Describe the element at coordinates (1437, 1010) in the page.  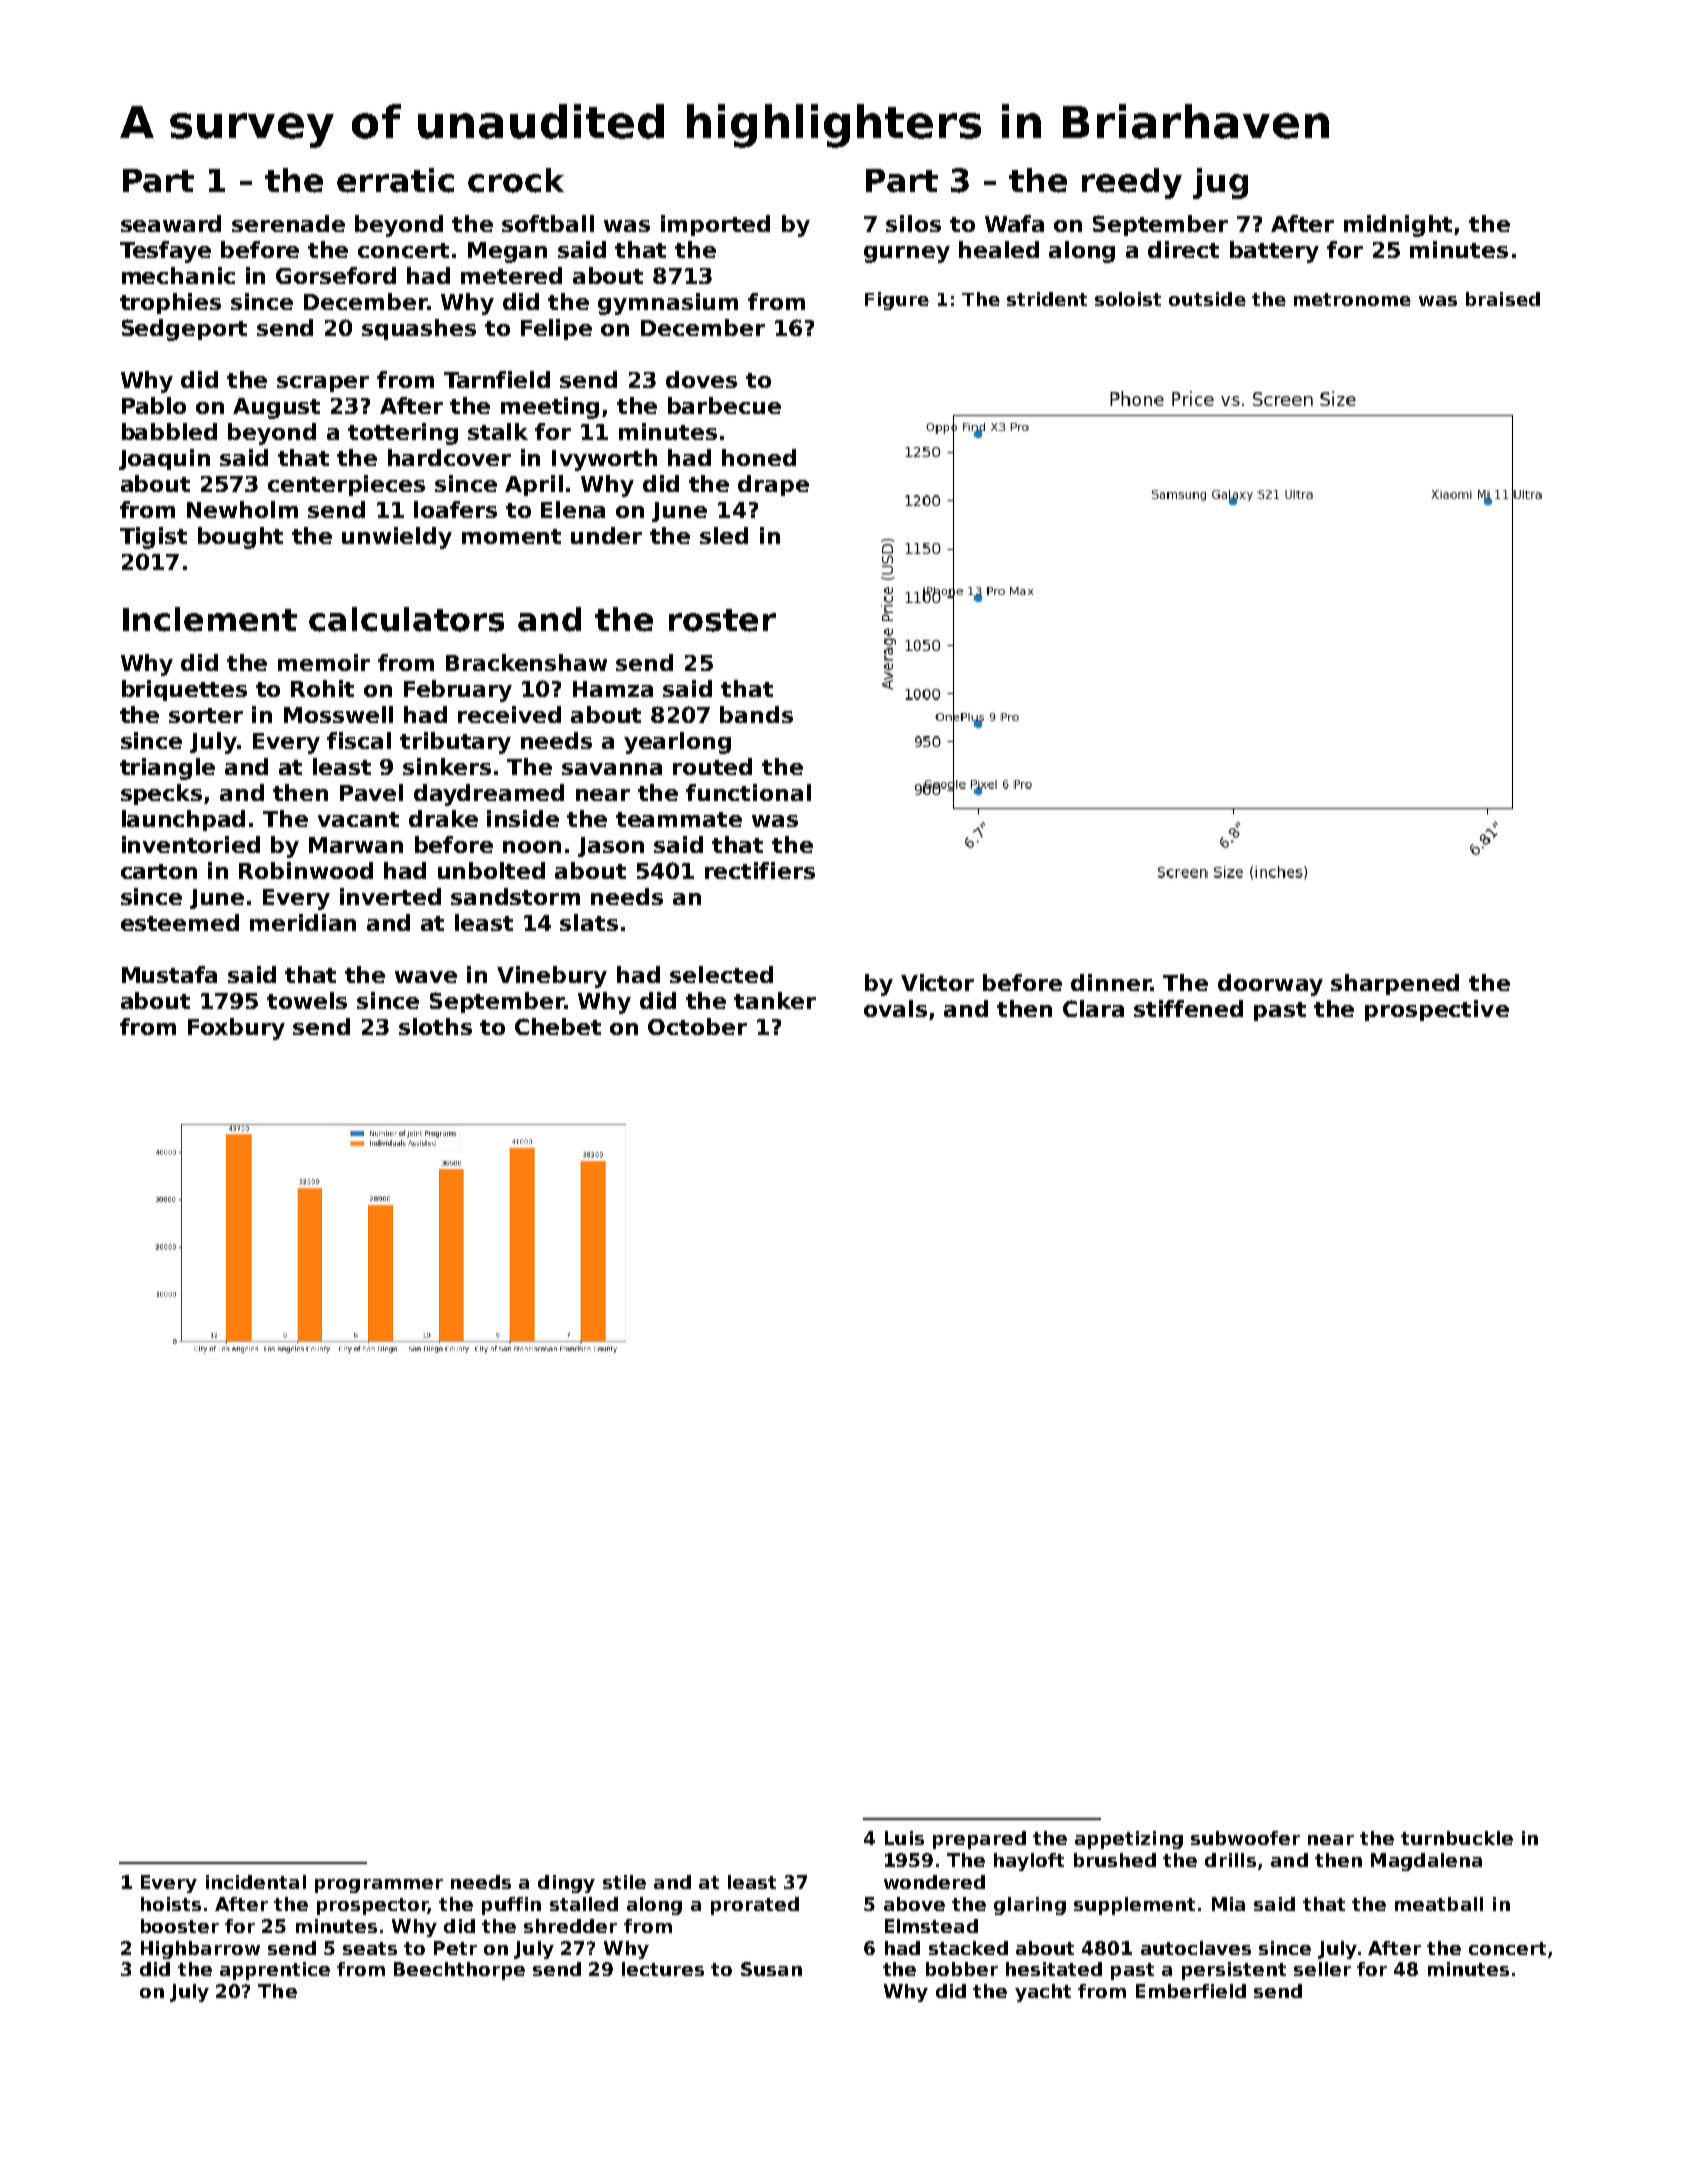
I see `prospective` at that location.
